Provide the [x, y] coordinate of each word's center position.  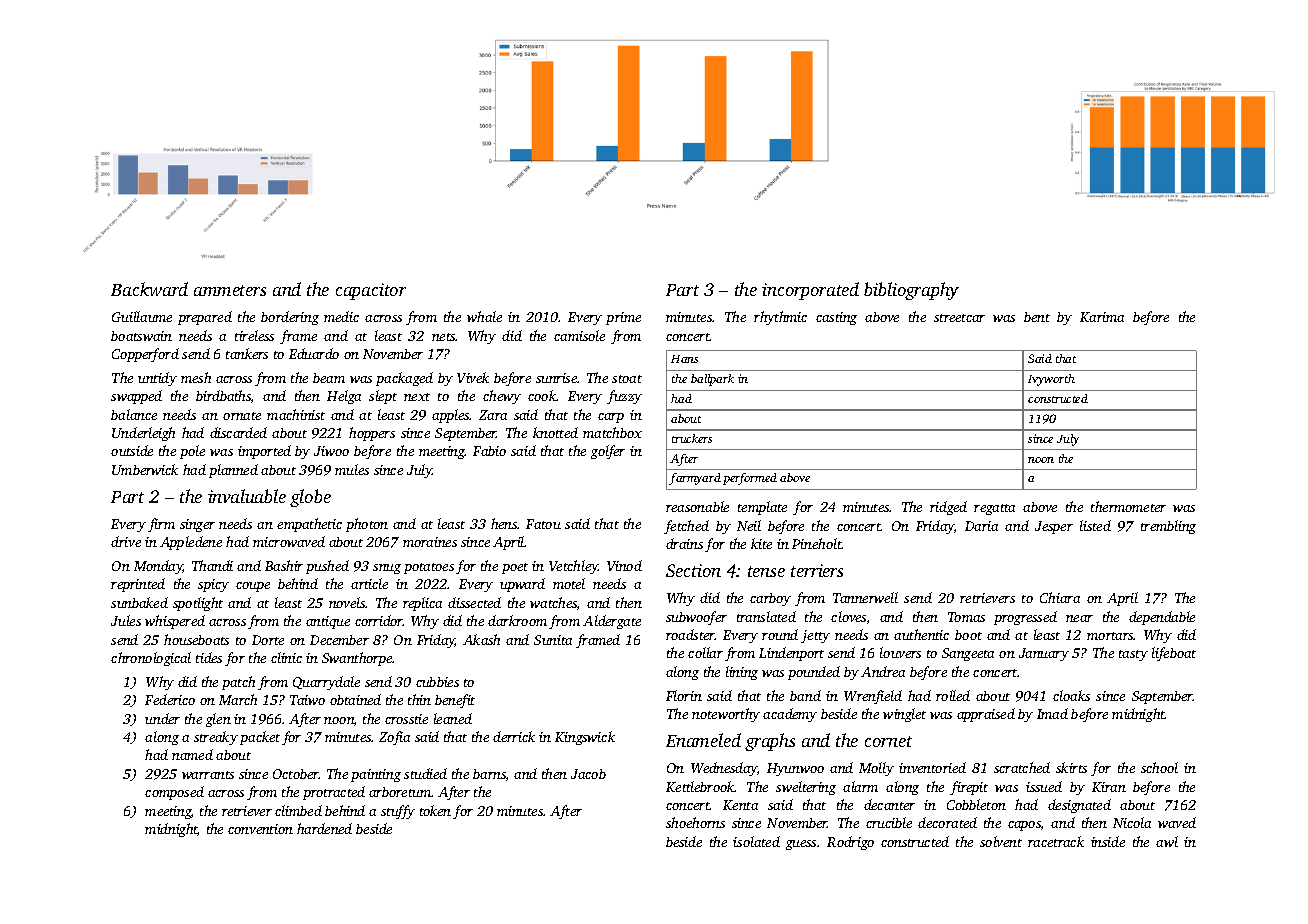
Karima [1102, 317]
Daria [981, 526]
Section [693, 570]
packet [260, 738]
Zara [493, 415]
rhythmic [780, 318]
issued [1044, 786]
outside [132, 450]
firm [161, 525]
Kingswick [585, 738]
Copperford [145, 355]
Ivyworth [1051, 380]
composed [174, 793]
